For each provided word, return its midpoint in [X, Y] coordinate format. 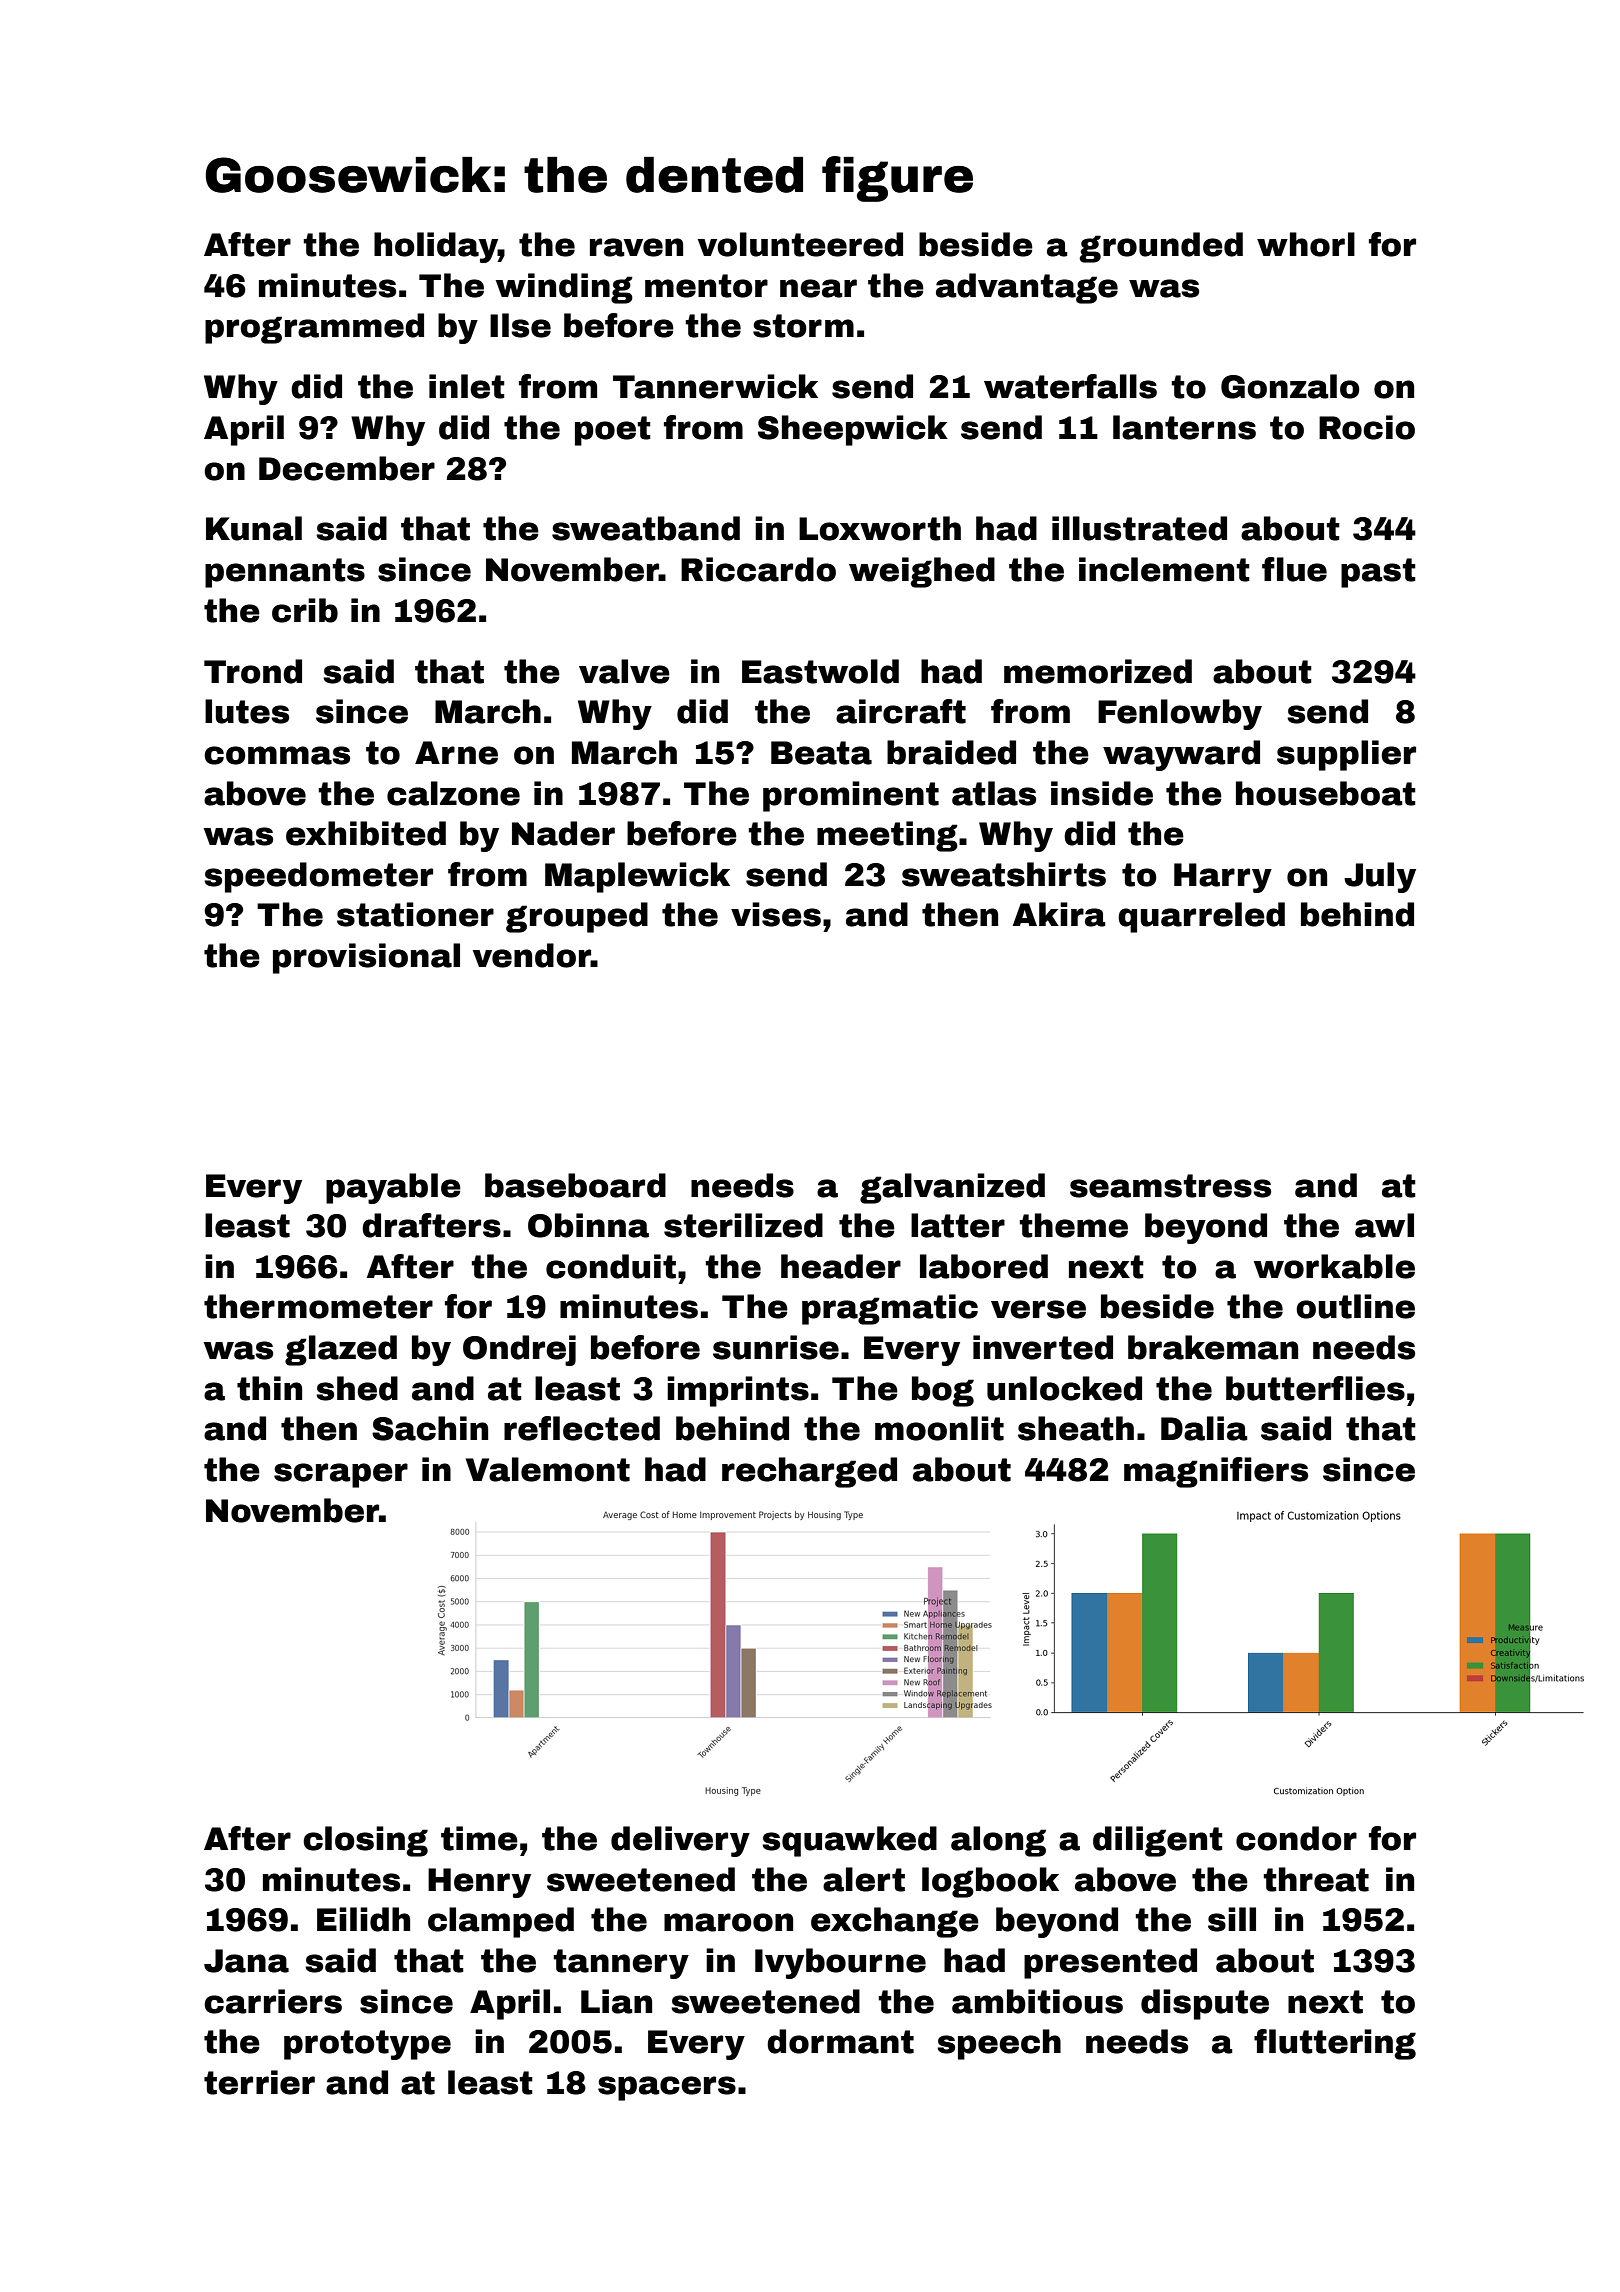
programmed [314, 328]
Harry [1223, 878]
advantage [1027, 288]
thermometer [318, 1306]
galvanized [952, 1188]
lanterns [1184, 427]
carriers [273, 2001]
